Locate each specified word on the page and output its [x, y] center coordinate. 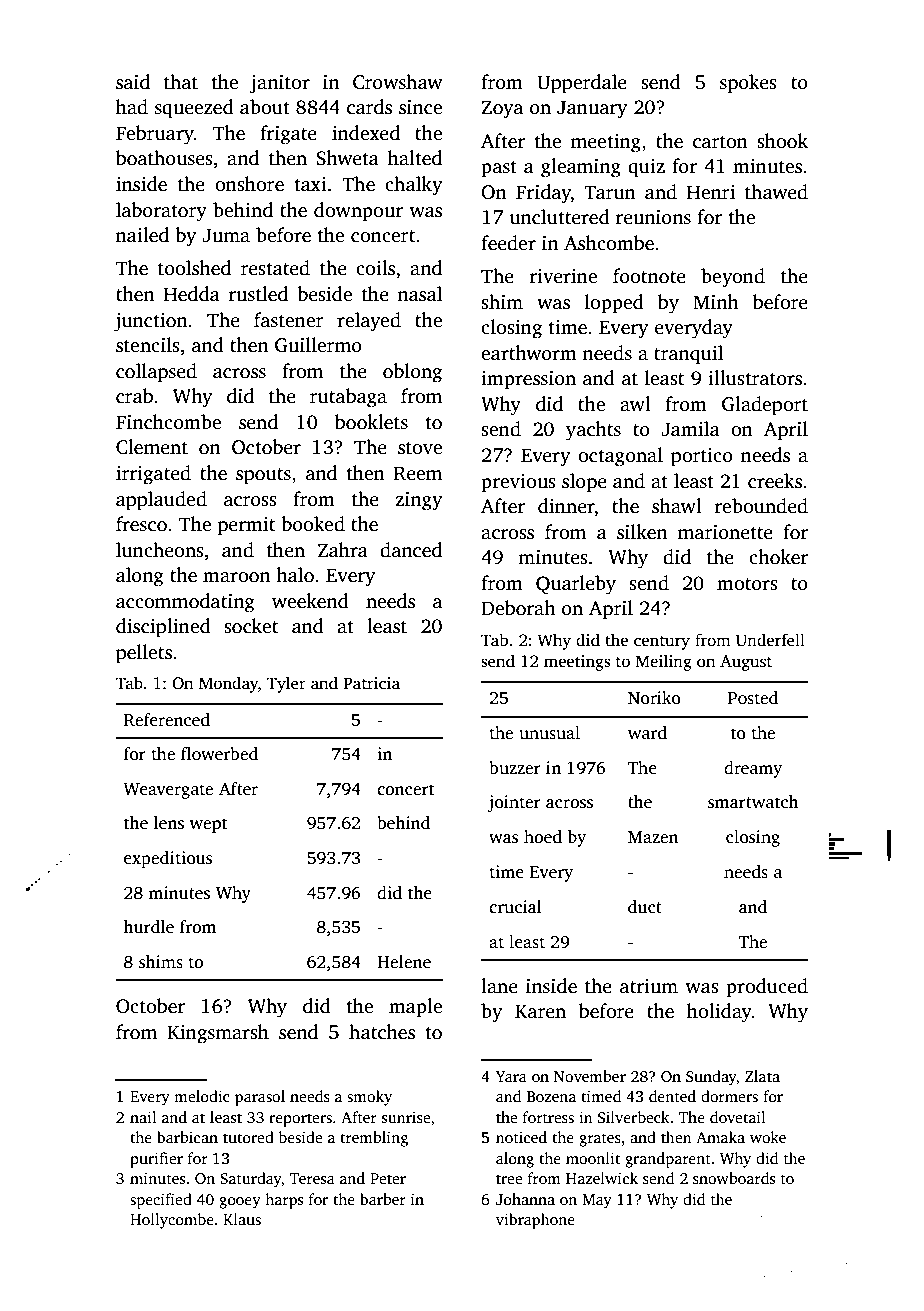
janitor [279, 84]
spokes [748, 84]
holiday [719, 1013]
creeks [775, 481]
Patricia [371, 683]
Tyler [286, 684]
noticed [521, 1137]
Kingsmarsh [218, 1034]
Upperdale [582, 84]
